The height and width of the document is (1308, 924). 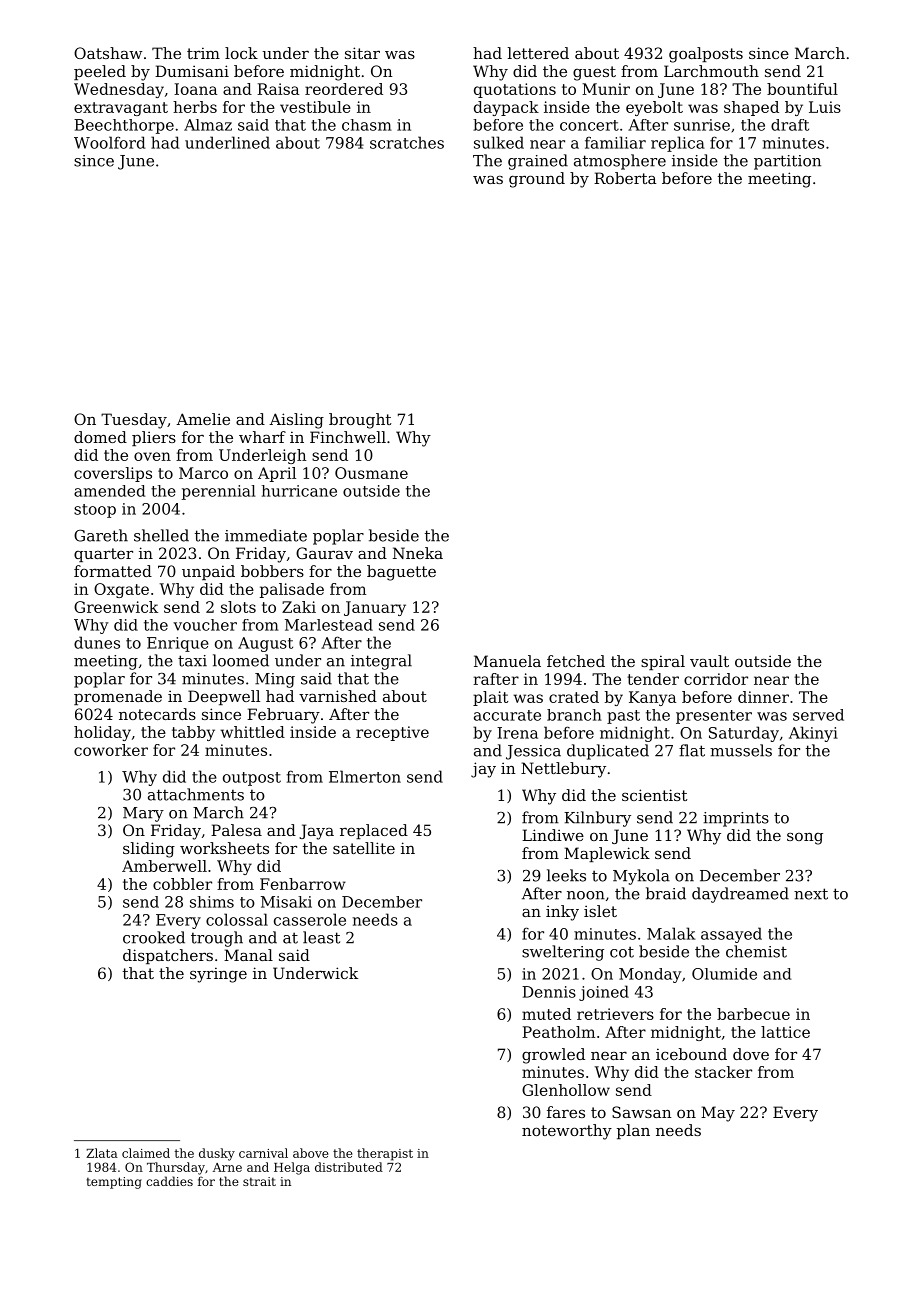 What do you see at coordinates (349, 1167) in the document?
I see `distributed` at bounding box center [349, 1167].
